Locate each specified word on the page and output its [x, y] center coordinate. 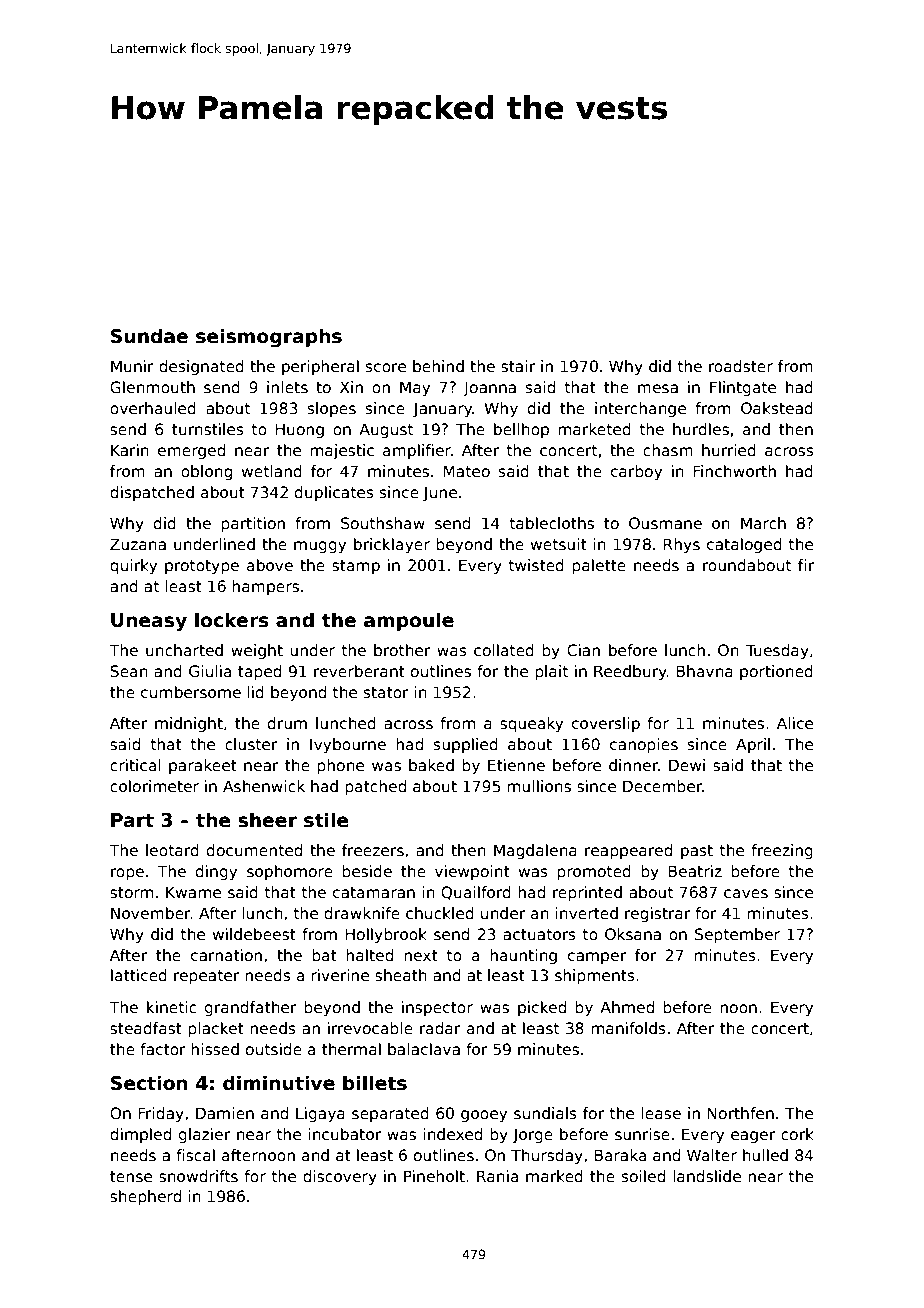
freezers [373, 850]
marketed [594, 429]
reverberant [359, 671]
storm [131, 893]
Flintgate [743, 388]
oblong [206, 472]
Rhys [681, 545]
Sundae [149, 336]
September [737, 935]
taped [259, 672]
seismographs [269, 337]
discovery [340, 1177]
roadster [741, 366]
